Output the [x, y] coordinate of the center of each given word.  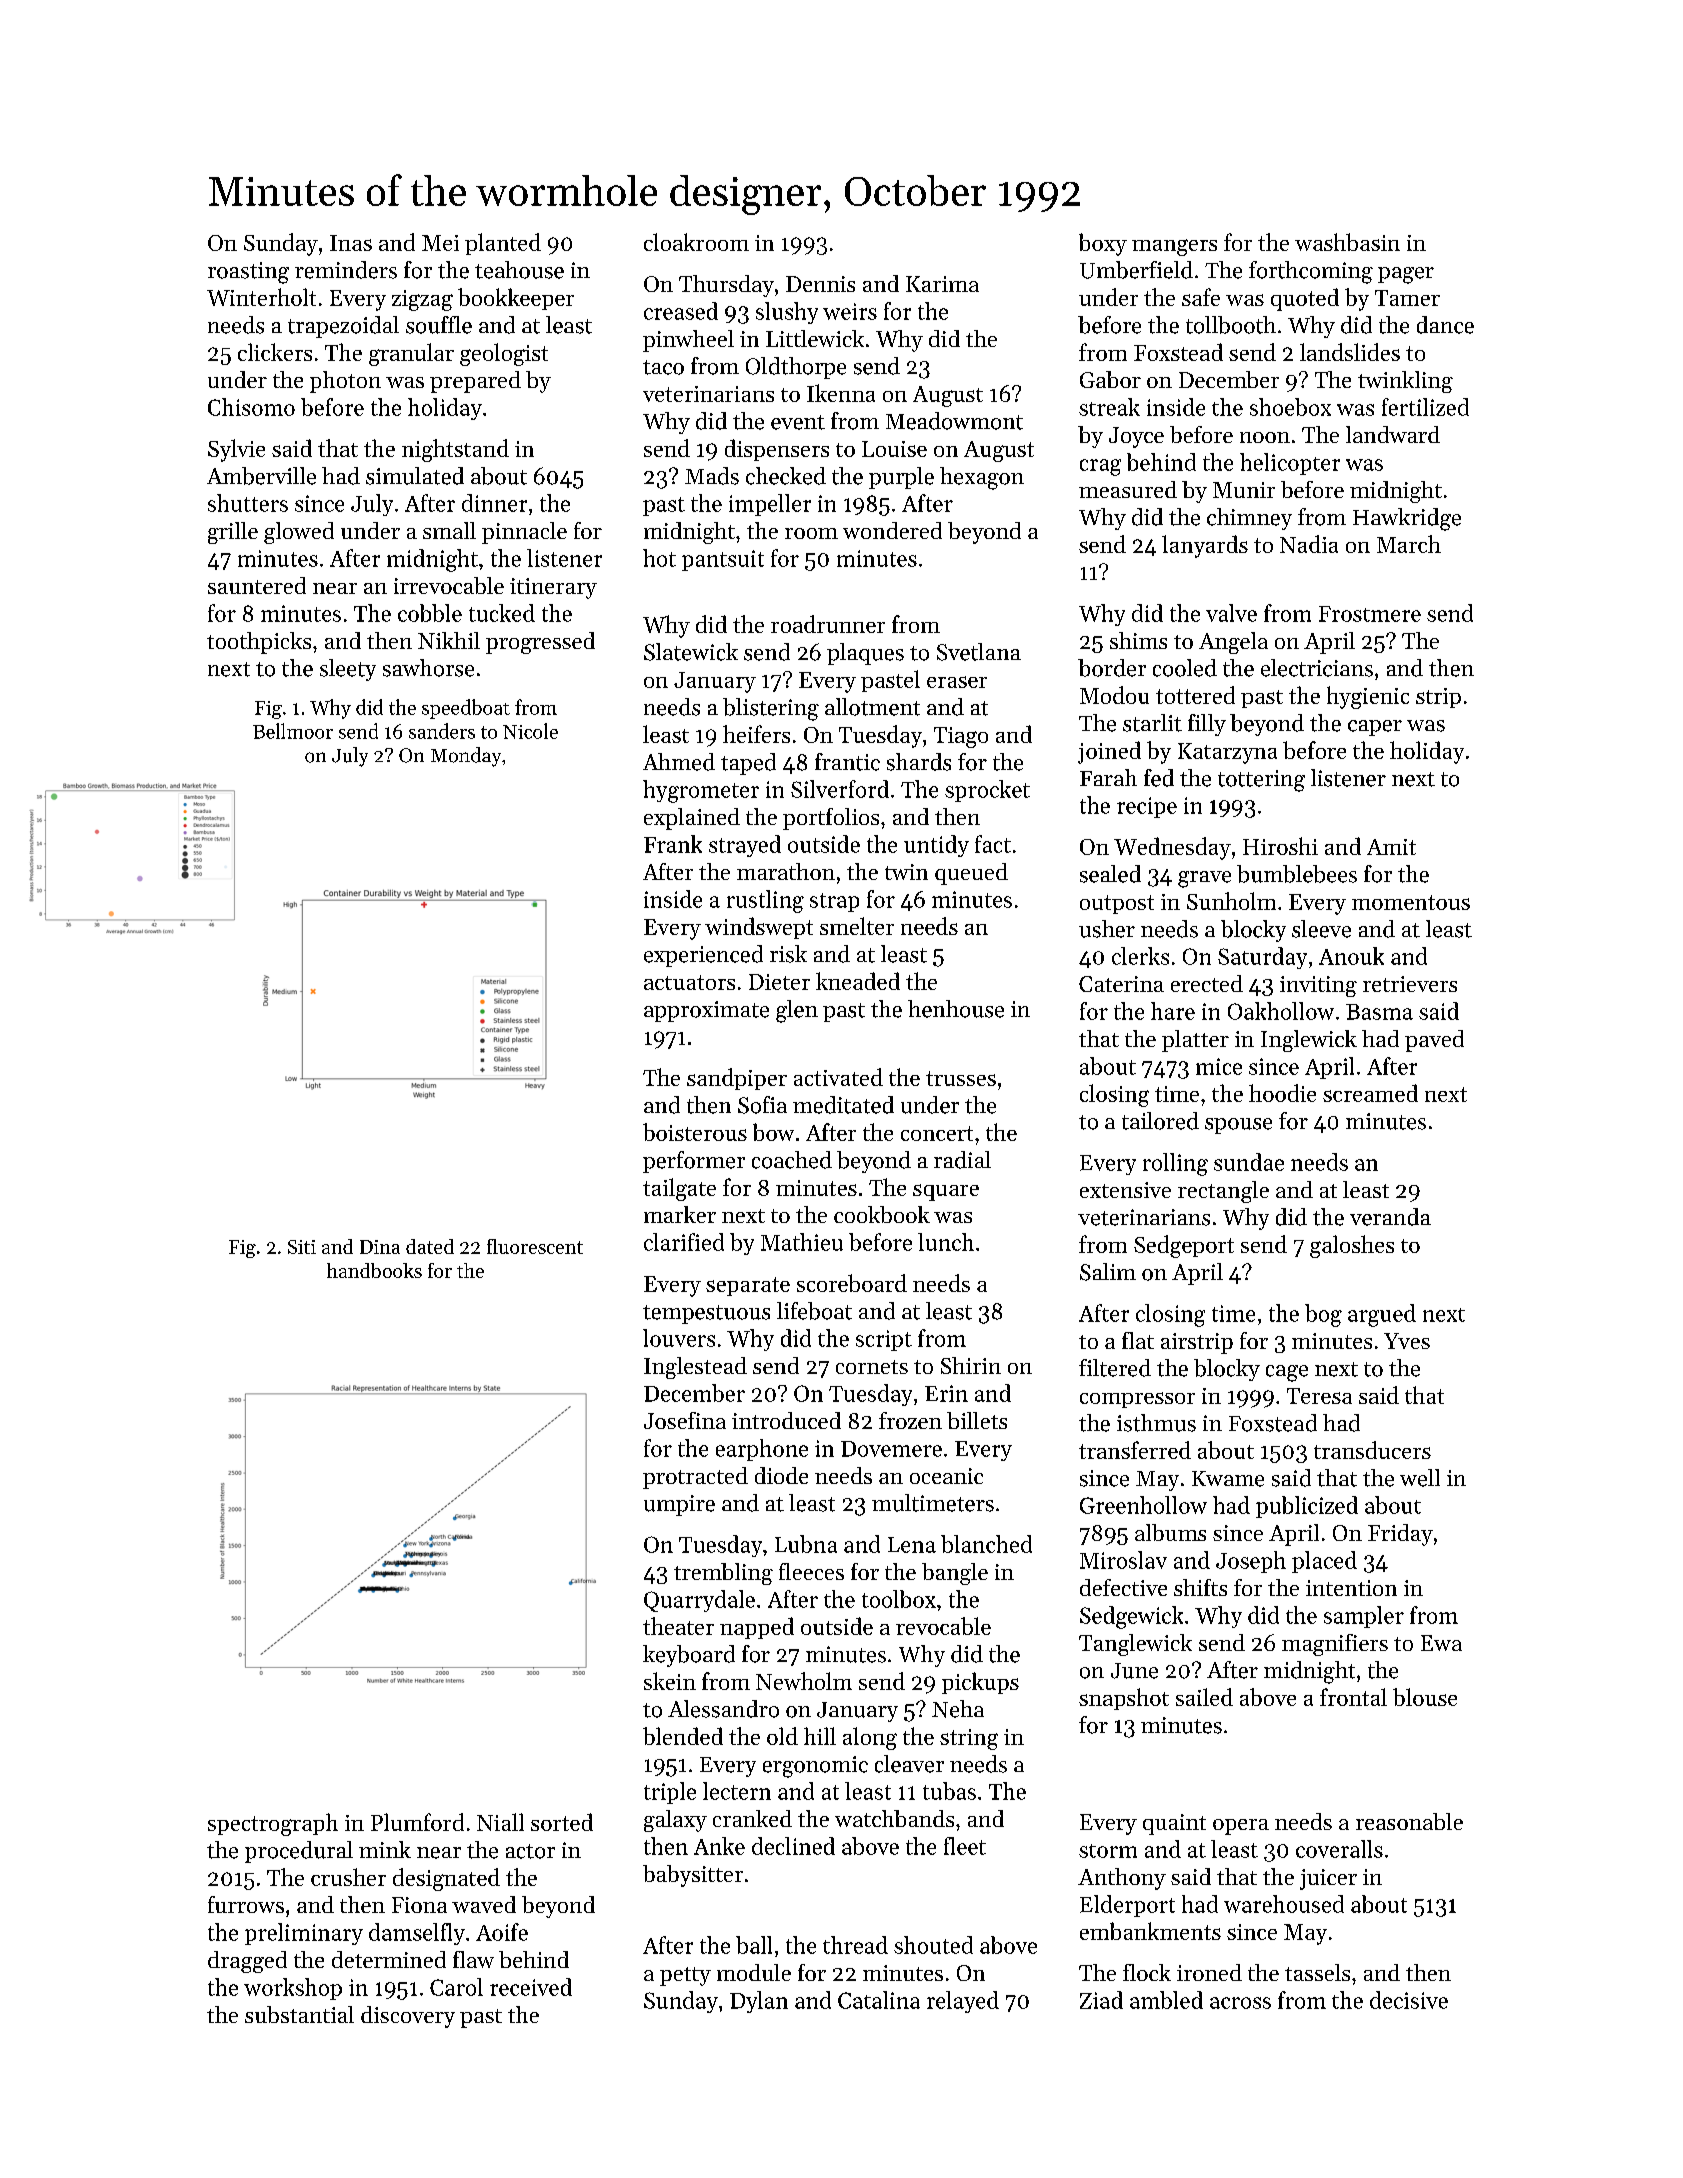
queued [971, 874]
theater [678, 1626]
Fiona [419, 1905]
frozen [910, 1420]
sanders [442, 731]
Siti [302, 1247]
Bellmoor [293, 731]
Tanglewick [1135, 1645]
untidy [936, 846]
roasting [248, 273]
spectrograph [273, 1824]
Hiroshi [1280, 846]
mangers [1174, 247]
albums [1170, 1532]
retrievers [1410, 984]
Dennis [820, 284]
